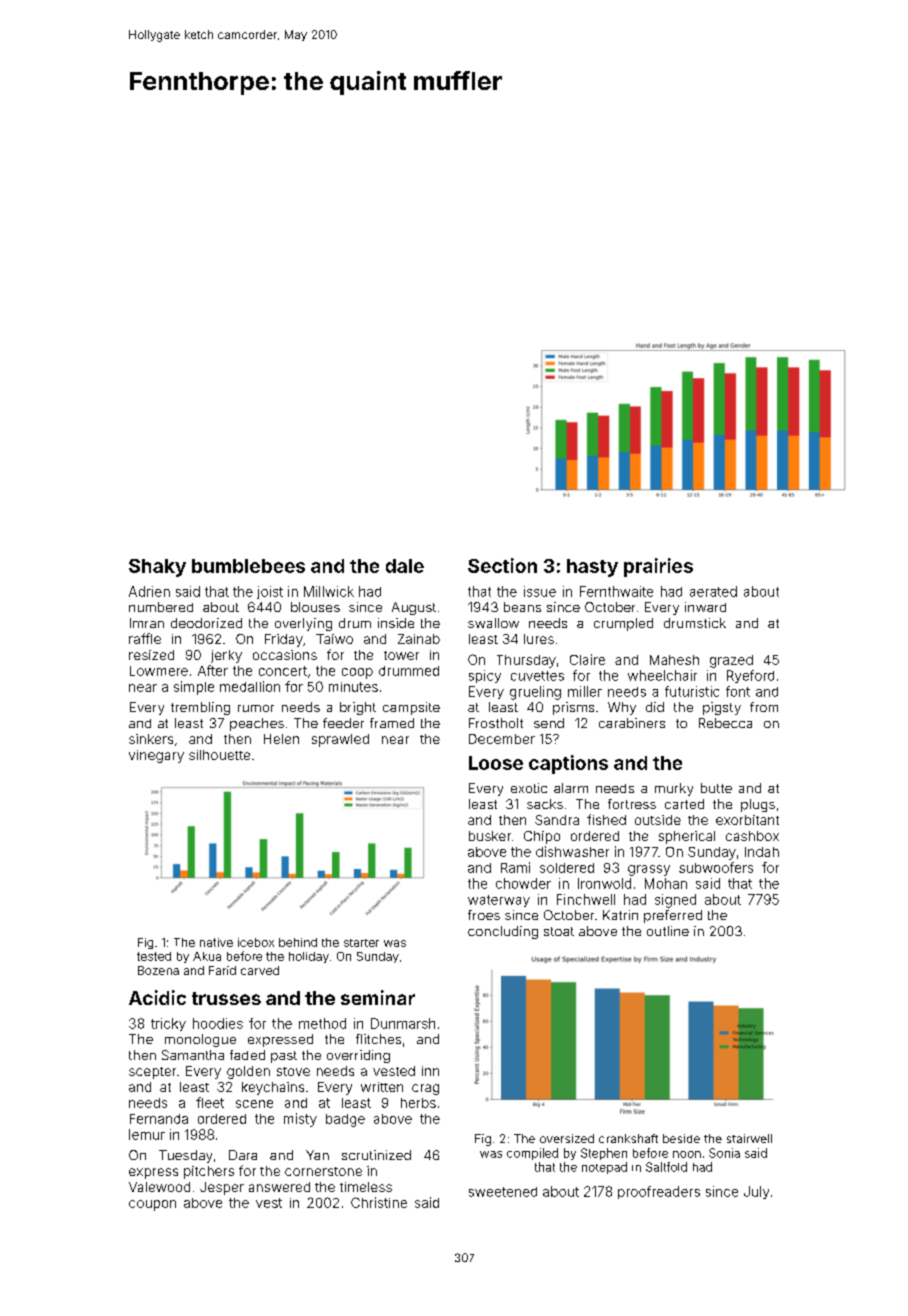  Describe the element at coordinates (161, 607) in the image. I see `numbered` at that location.
